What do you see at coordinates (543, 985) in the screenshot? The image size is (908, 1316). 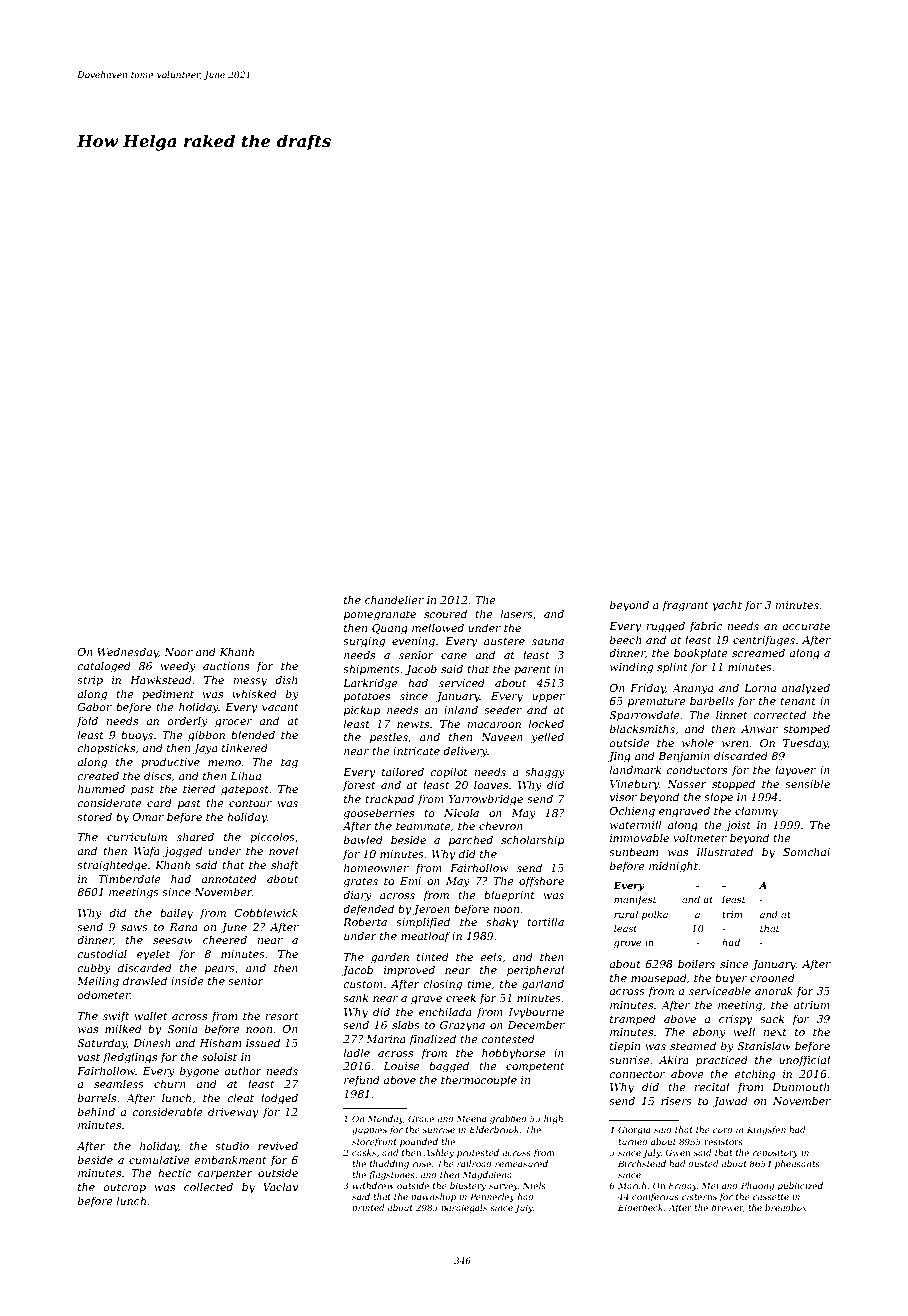 I see `garland` at bounding box center [543, 985].
